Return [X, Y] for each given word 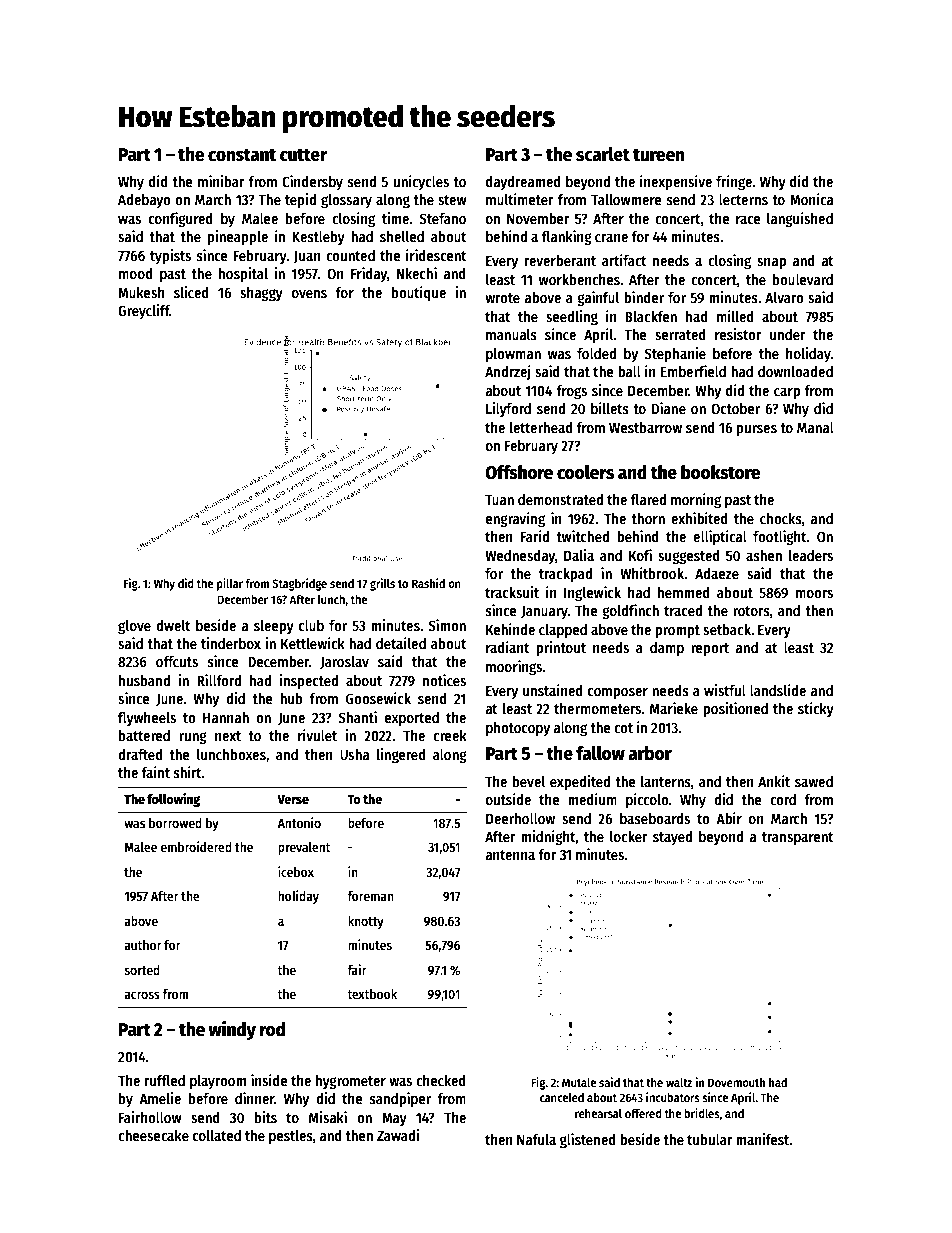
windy [232, 1030]
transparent [798, 838]
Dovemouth [736, 1082]
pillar [230, 584]
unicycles [421, 182]
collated [217, 1135]
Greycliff [144, 311]
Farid [535, 536]
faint [155, 772]
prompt [677, 631]
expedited [580, 782]
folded [596, 353]
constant [242, 155]
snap [771, 263]
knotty [366, 922]
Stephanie [675, 354]
